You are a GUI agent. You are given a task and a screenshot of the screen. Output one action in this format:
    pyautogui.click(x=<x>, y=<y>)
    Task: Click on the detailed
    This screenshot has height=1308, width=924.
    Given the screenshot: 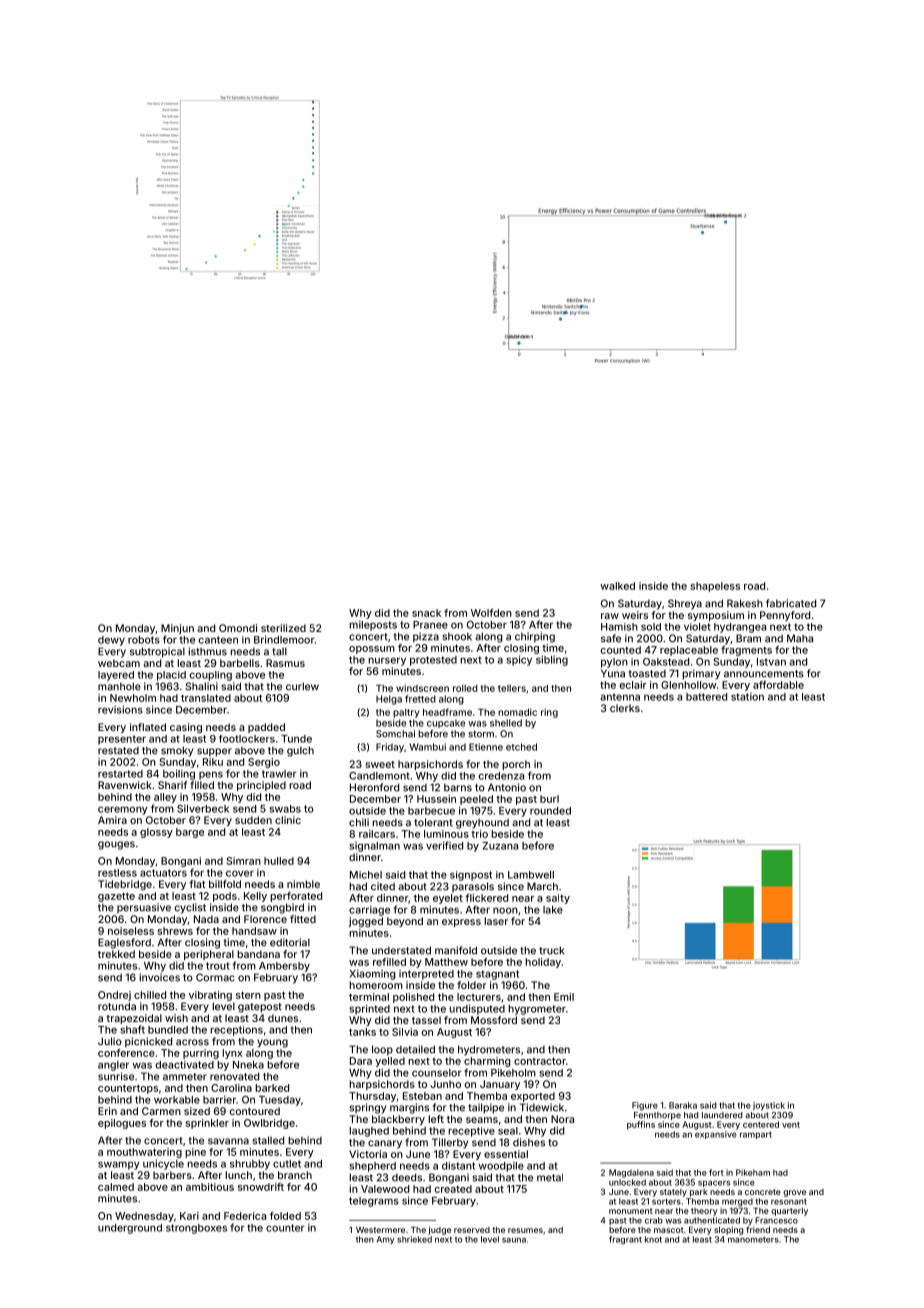 What is the action you would take?
    pyautogui.click(x=415, y=1049)
